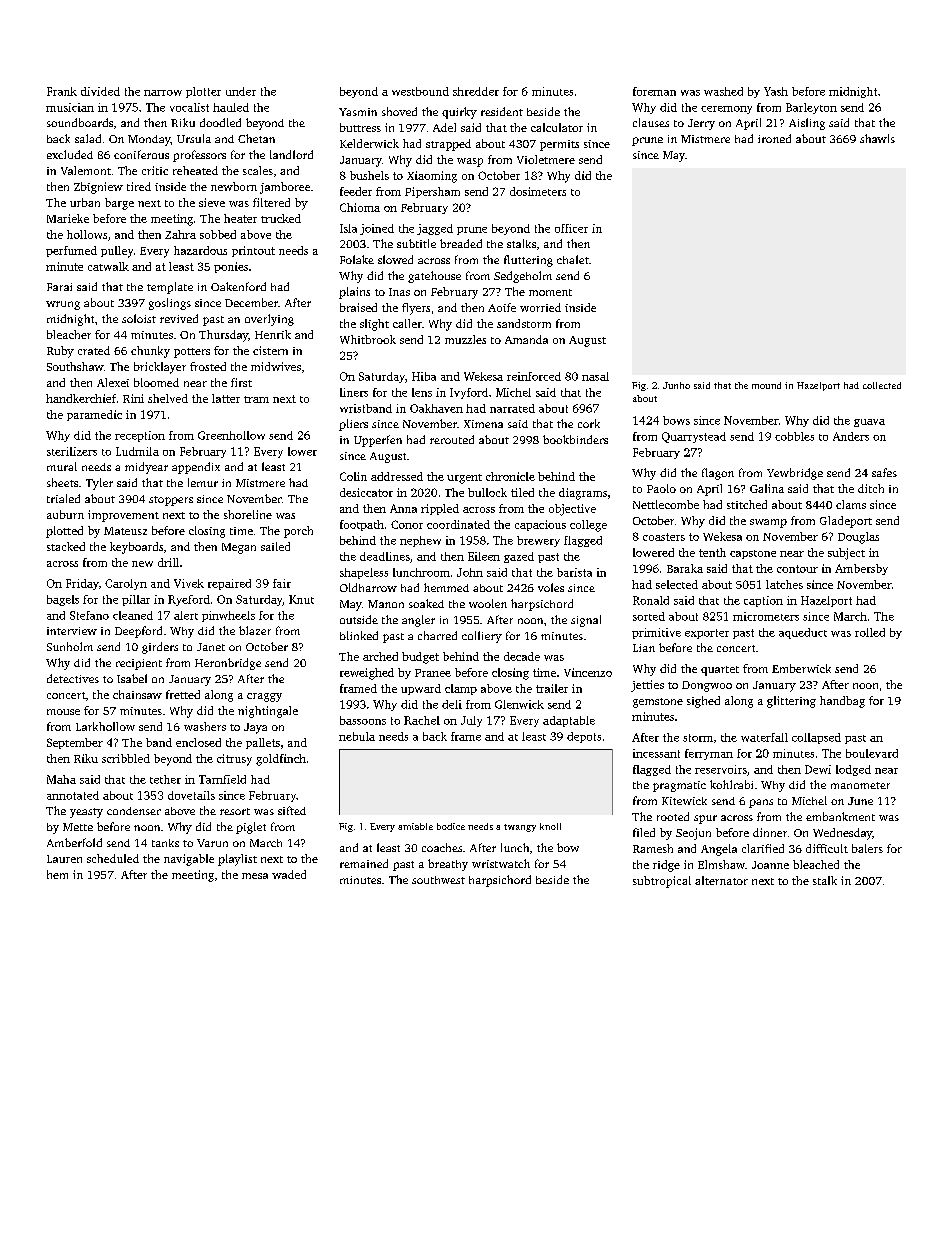 The height and width of the screenshot is (1233, 952). What do you see at coordinates (482, 637) in the screenshot?
I see `colliery` at bounding box center [482, 637].
